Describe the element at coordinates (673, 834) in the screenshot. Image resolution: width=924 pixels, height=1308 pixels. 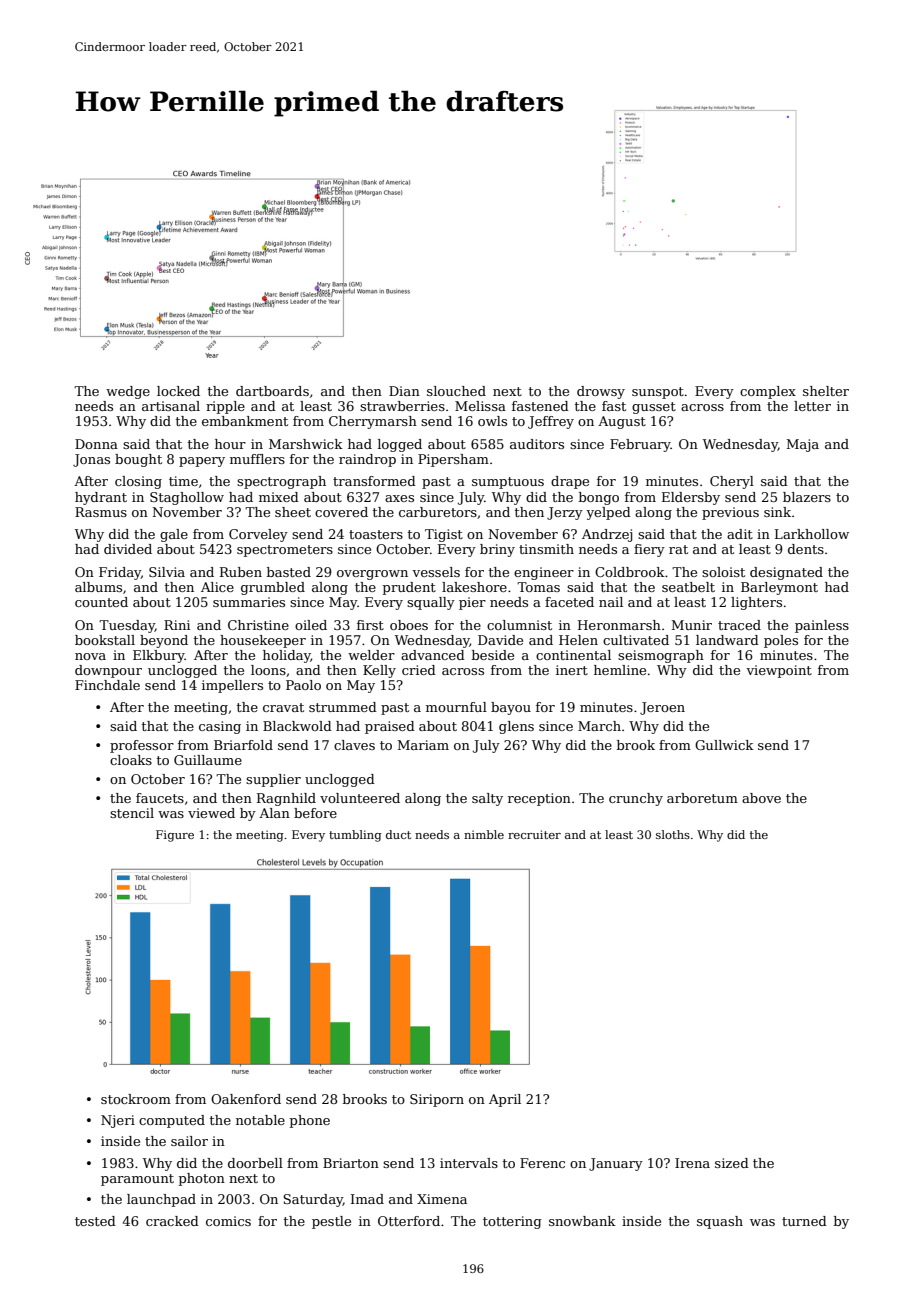
I see `sloths` at that location.
